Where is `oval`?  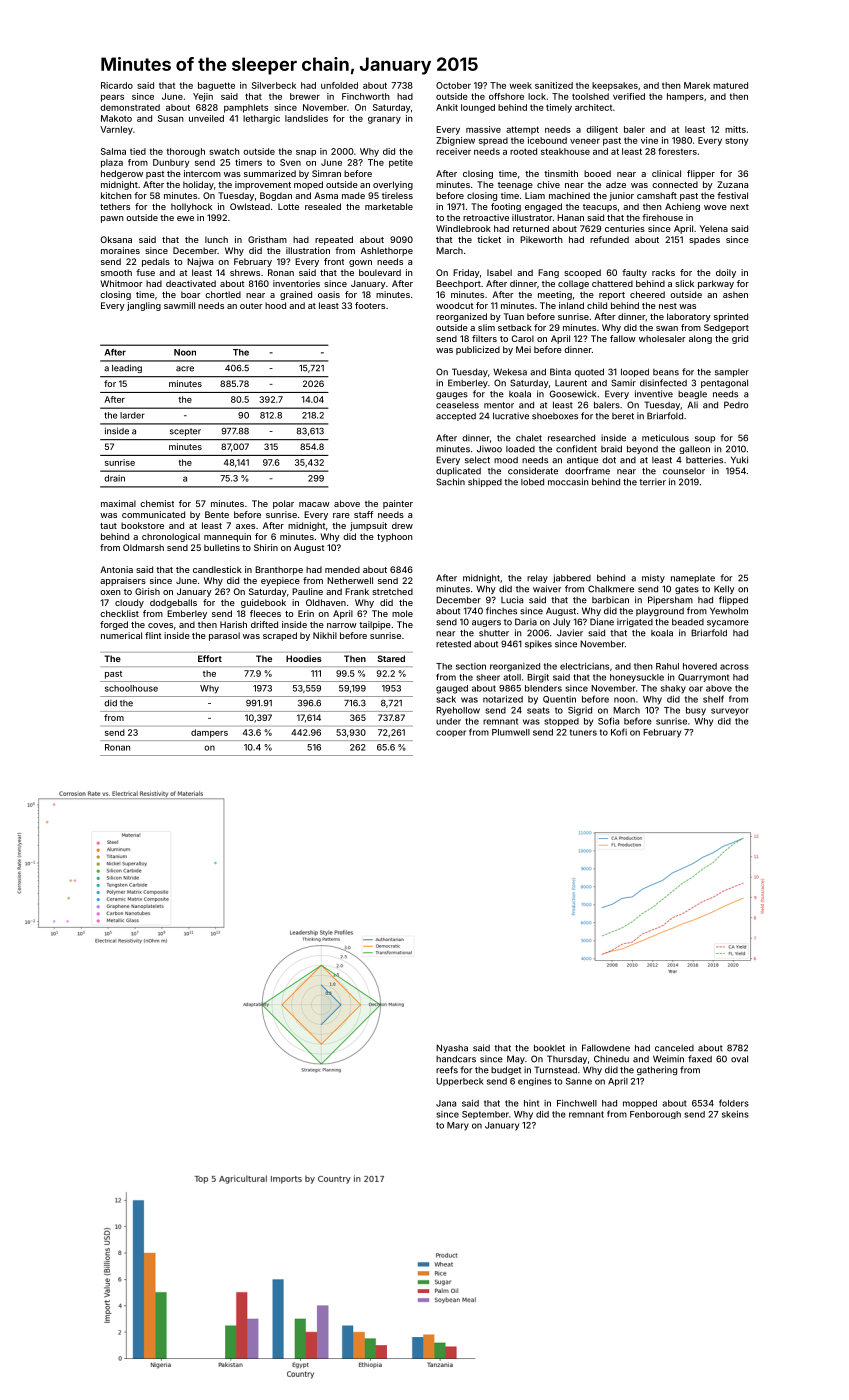 oval is located at coordinates (739, 1059).
